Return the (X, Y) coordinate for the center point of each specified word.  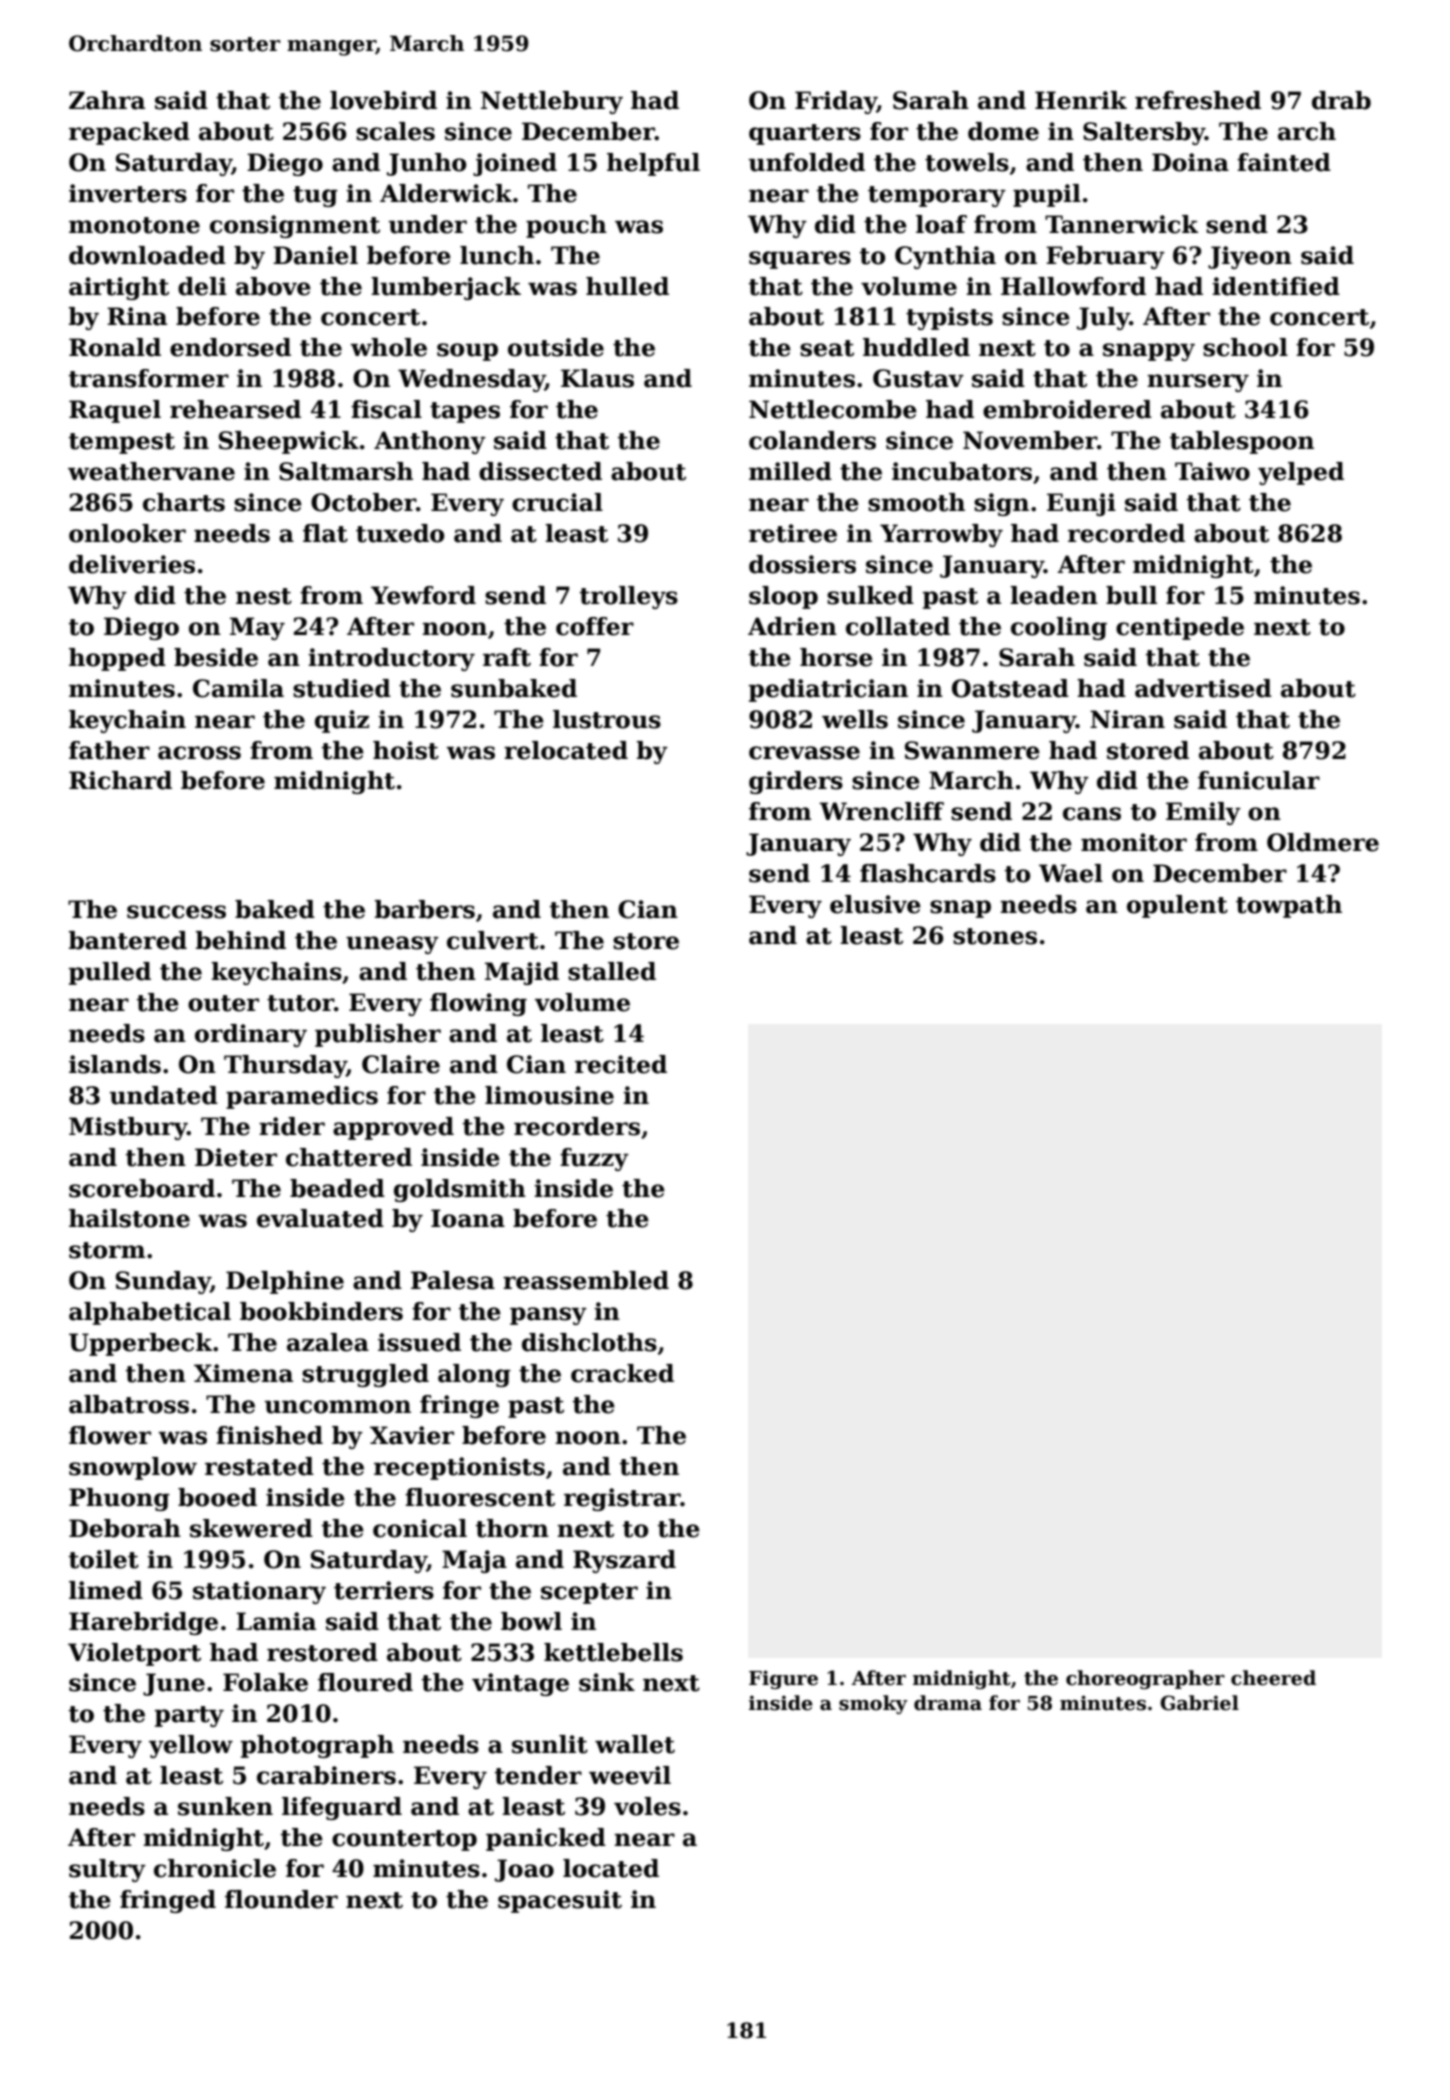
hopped (117, 659)
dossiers (802, 564)
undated (164, 1095)
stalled (612, 971)
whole (388, 347)
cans (1092, 814)
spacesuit (560, 1901)
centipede (1180, 628)
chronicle (215, 1868)
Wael (1071, 873)
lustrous (607, 719)
